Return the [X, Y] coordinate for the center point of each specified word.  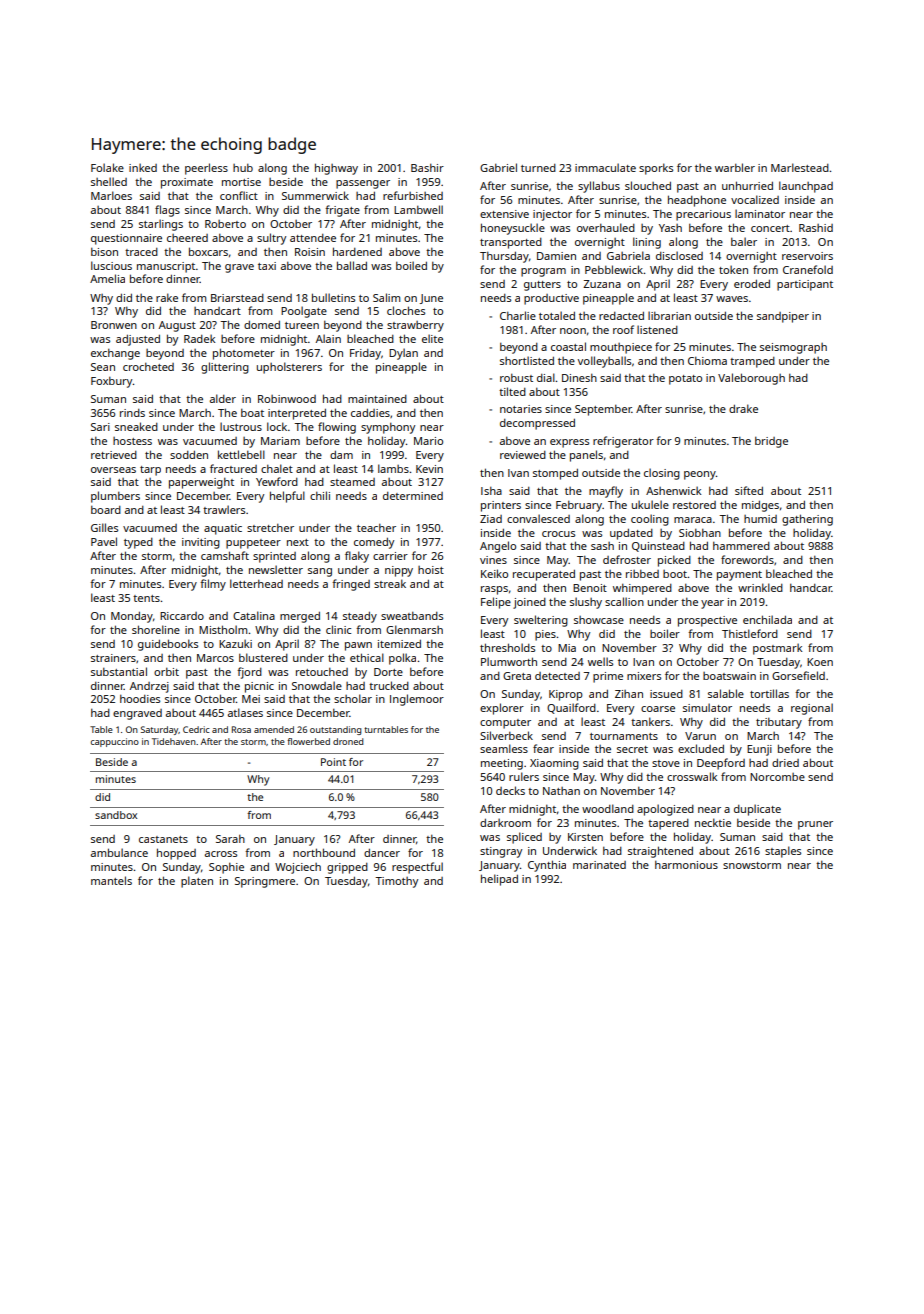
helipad [499, 880]
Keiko [494, 573]
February [579, 506]
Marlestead [800, 167]
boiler [665, 633]
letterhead [256, 583]
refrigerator [623, 442]
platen [197, 882]
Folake [107, 167]
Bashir [427, 168]
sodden [189, 455]
